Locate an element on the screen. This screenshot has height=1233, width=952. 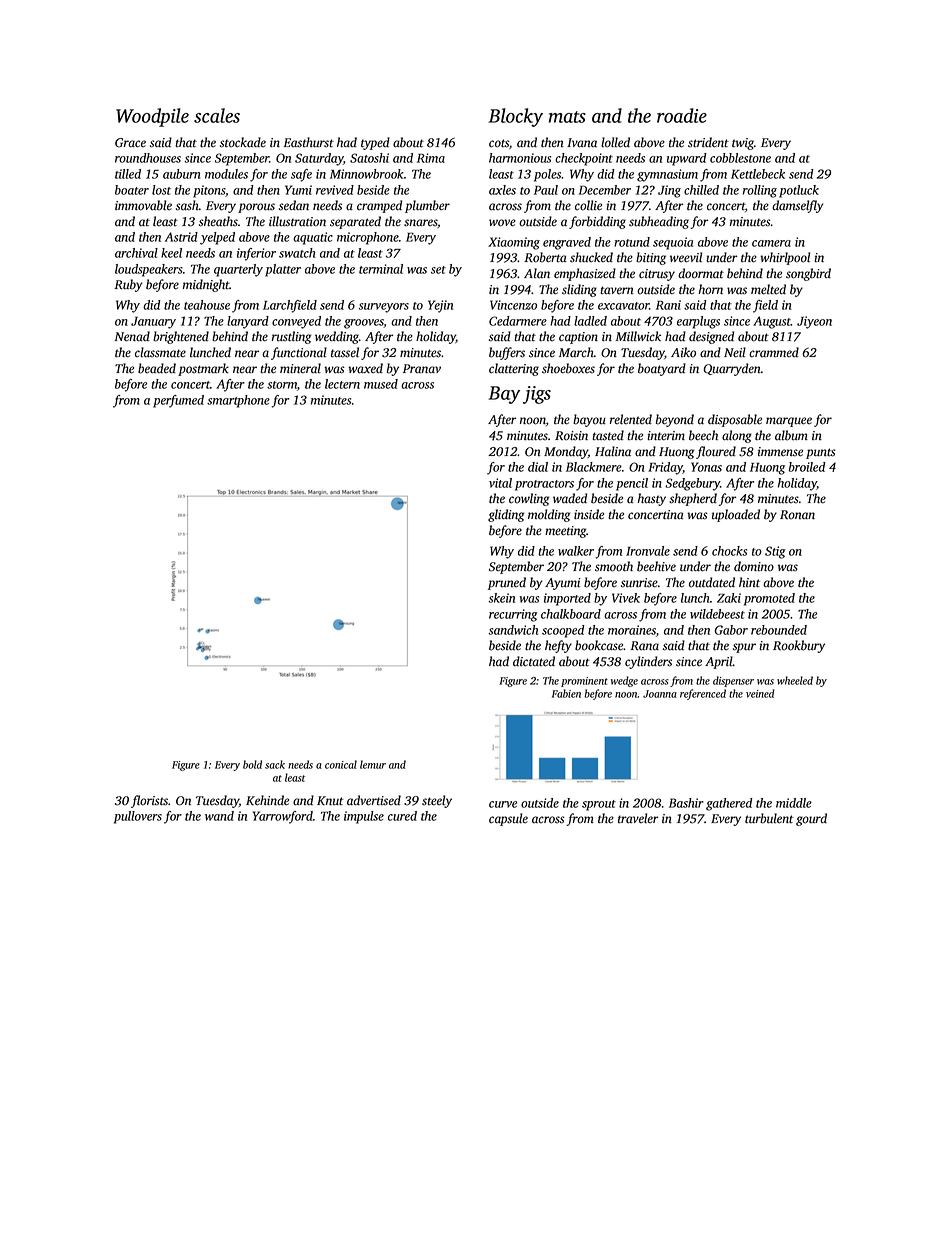
domino is located at coordinates (754, 566).
